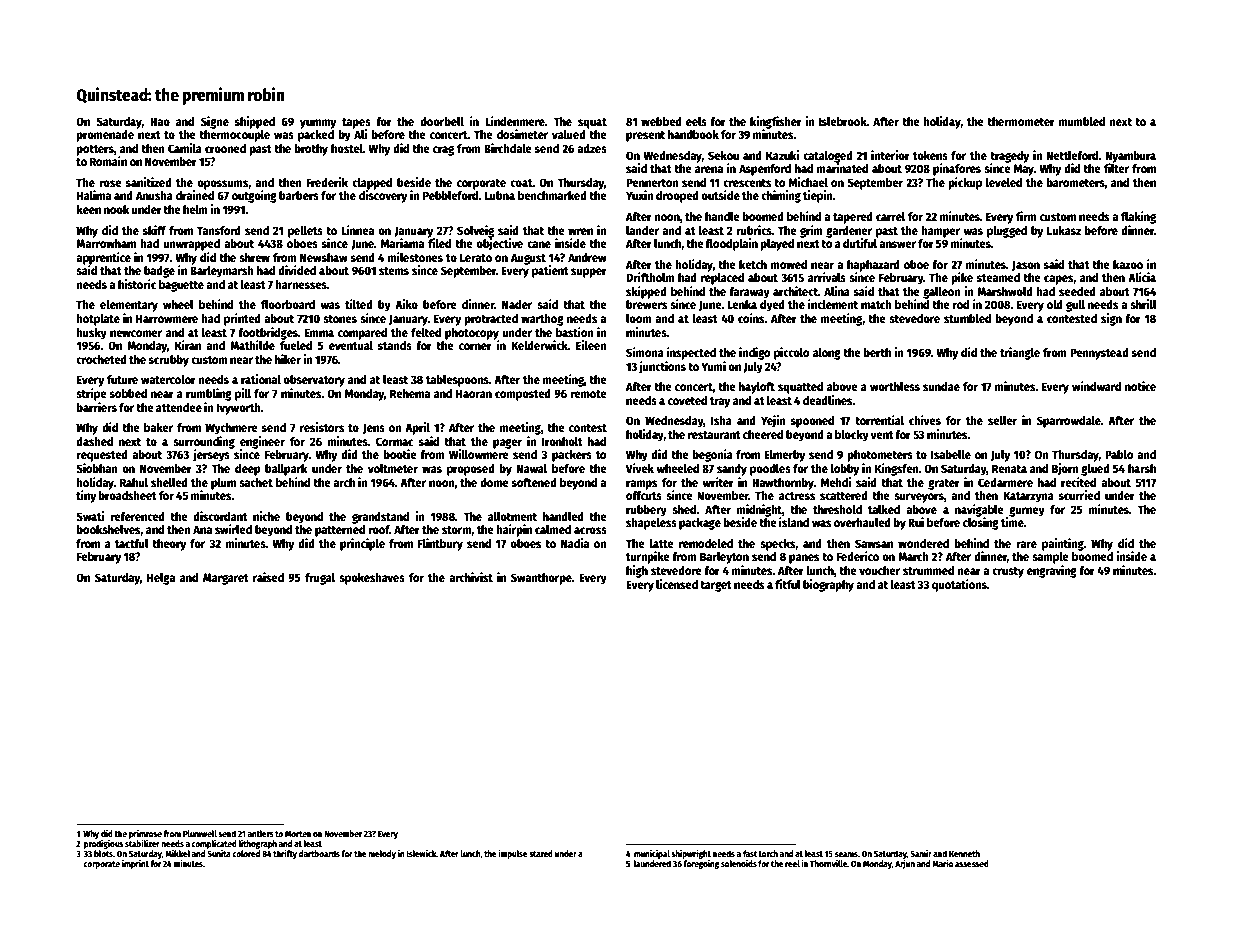  Describe the element at coordinates (1079, 495) in the document. I see `scurried` at that location.
